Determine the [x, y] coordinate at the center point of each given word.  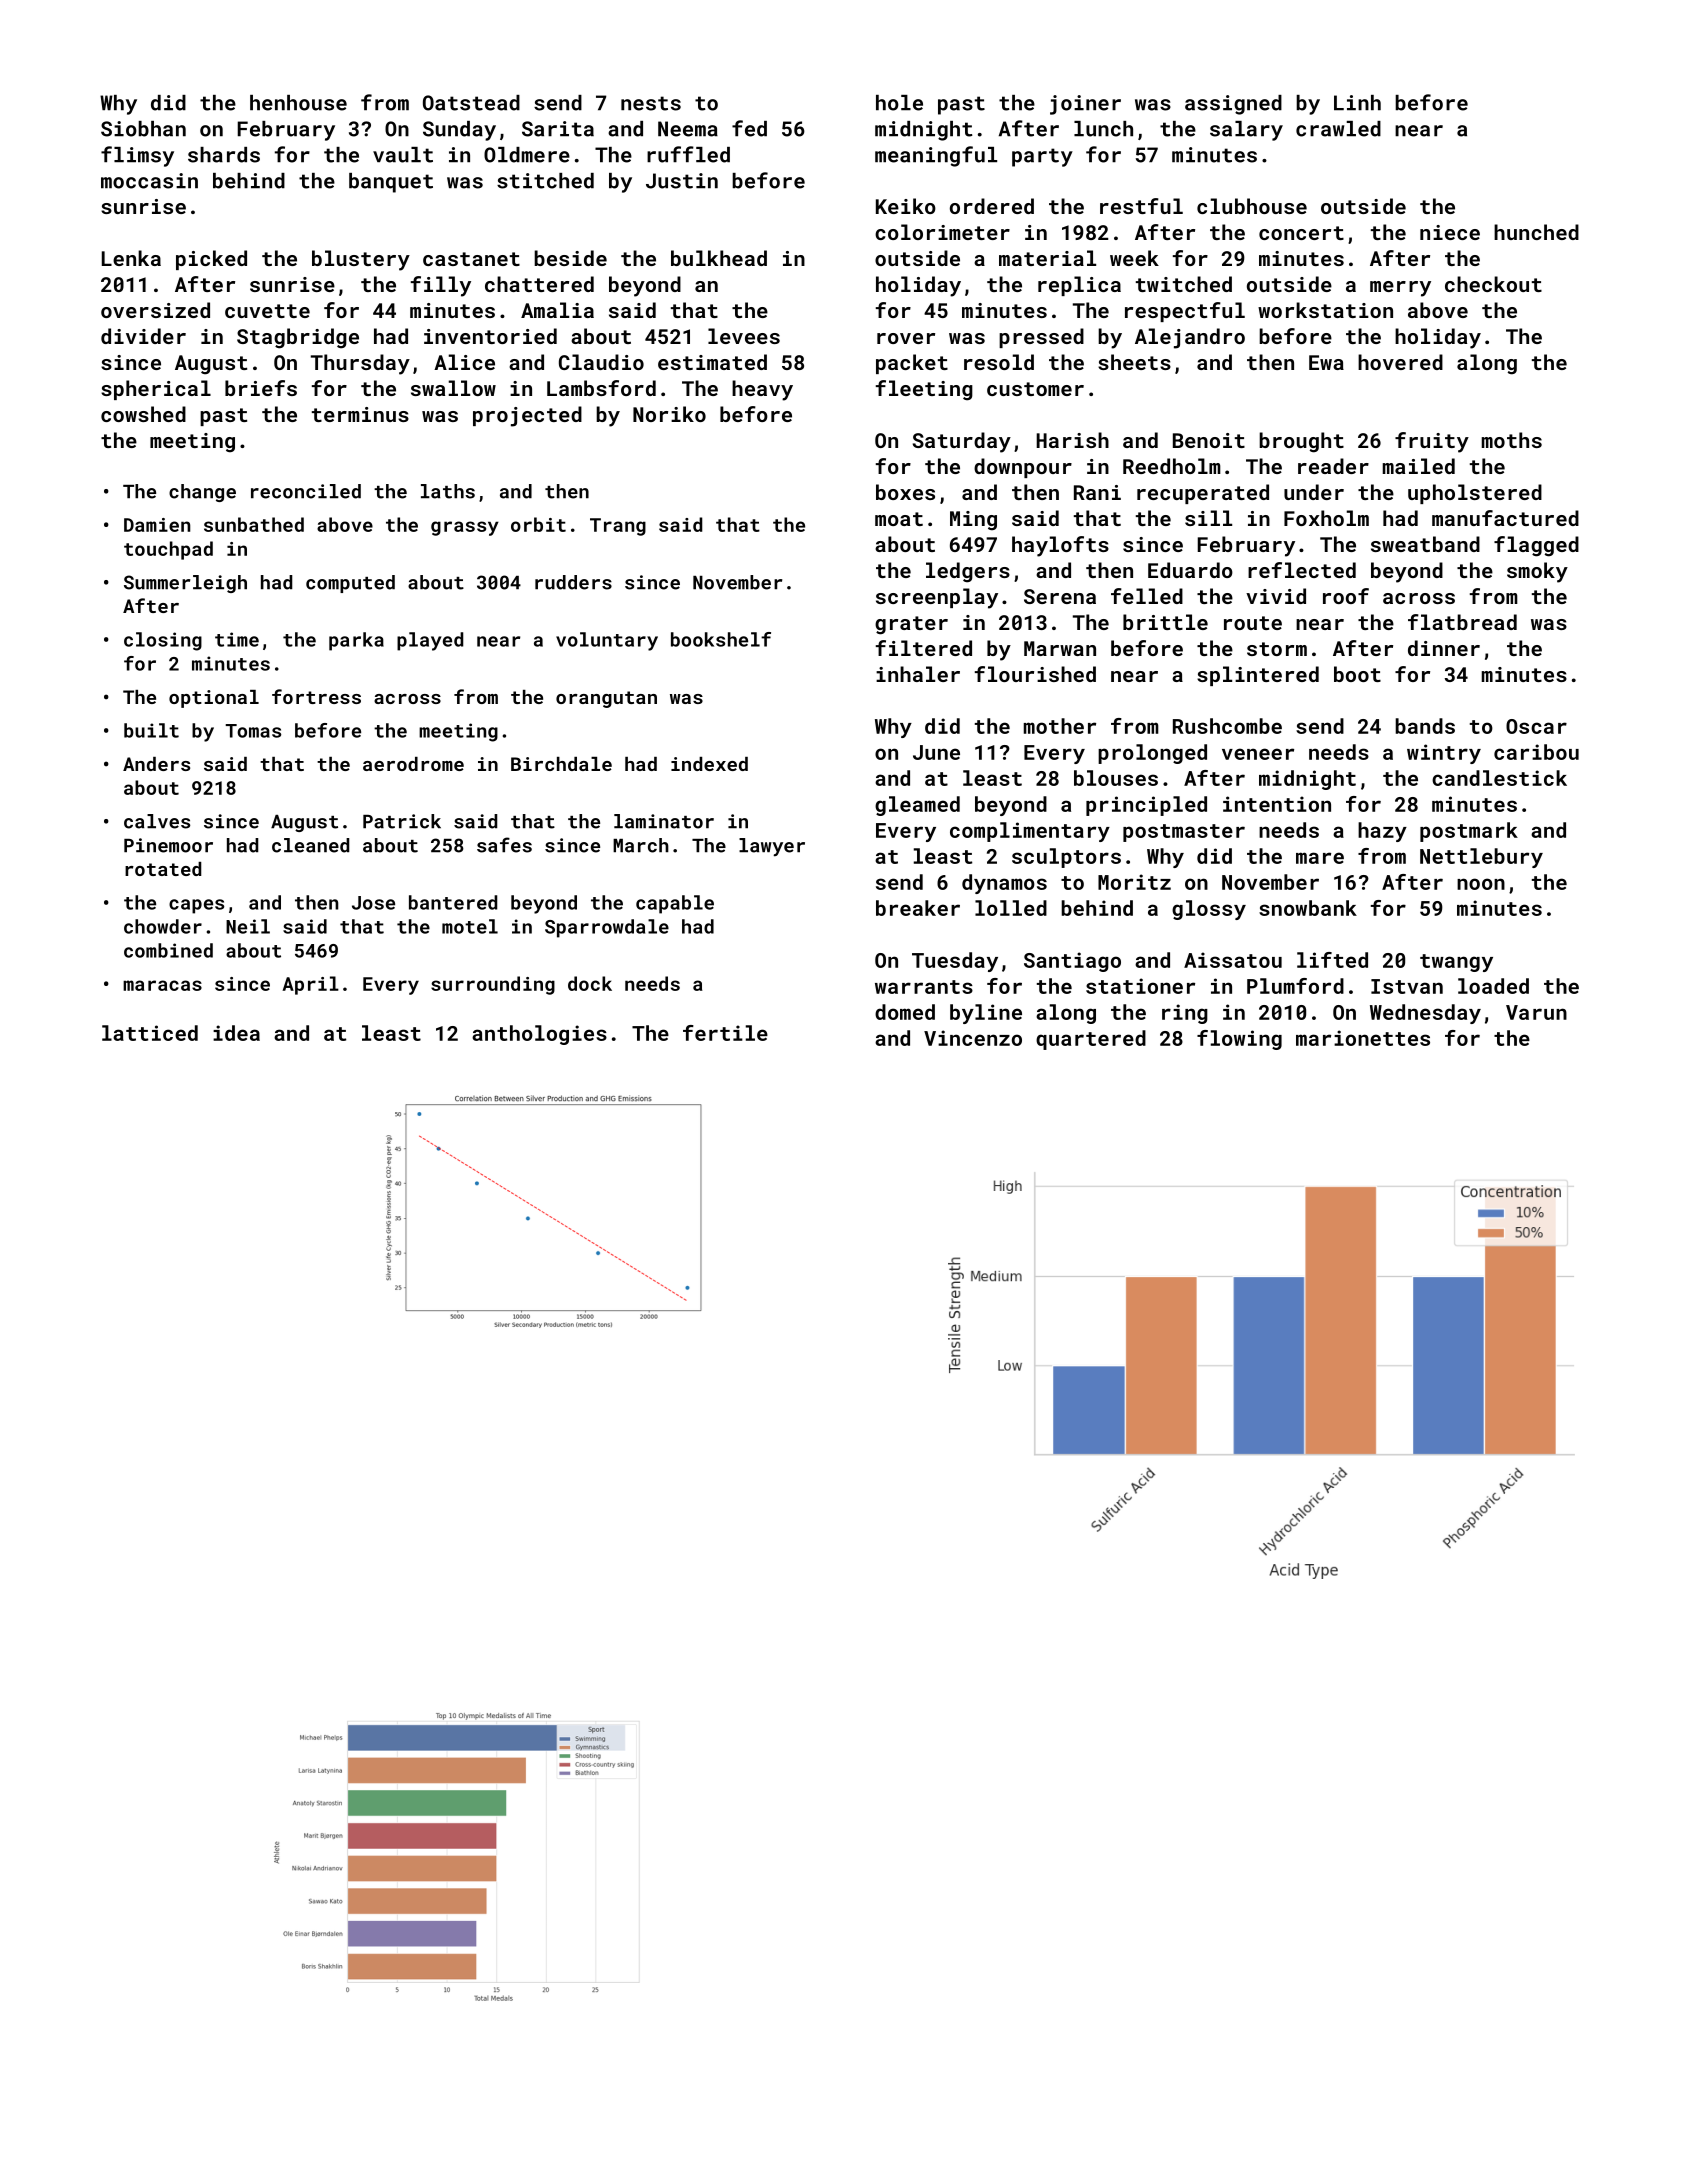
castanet [471, 259]
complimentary [1030, 832]
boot [1357, 674]
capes [196, 906]
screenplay [937, 598]
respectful [1185, 312]
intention [1277, 804]
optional [214, 699]
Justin [682, 181]
